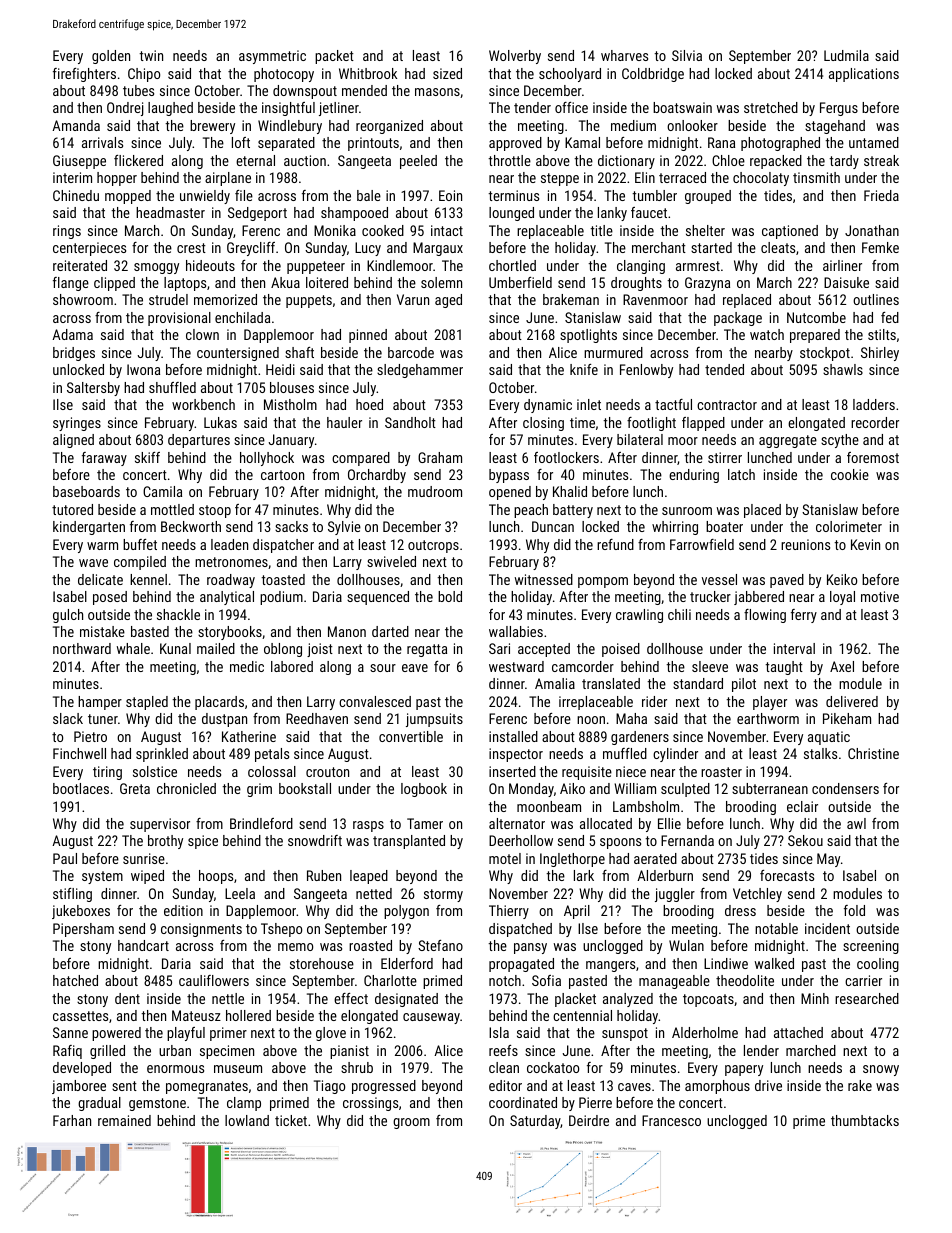 The image size is (952, 1233). I want to click on flowing, so click(765, 616).
